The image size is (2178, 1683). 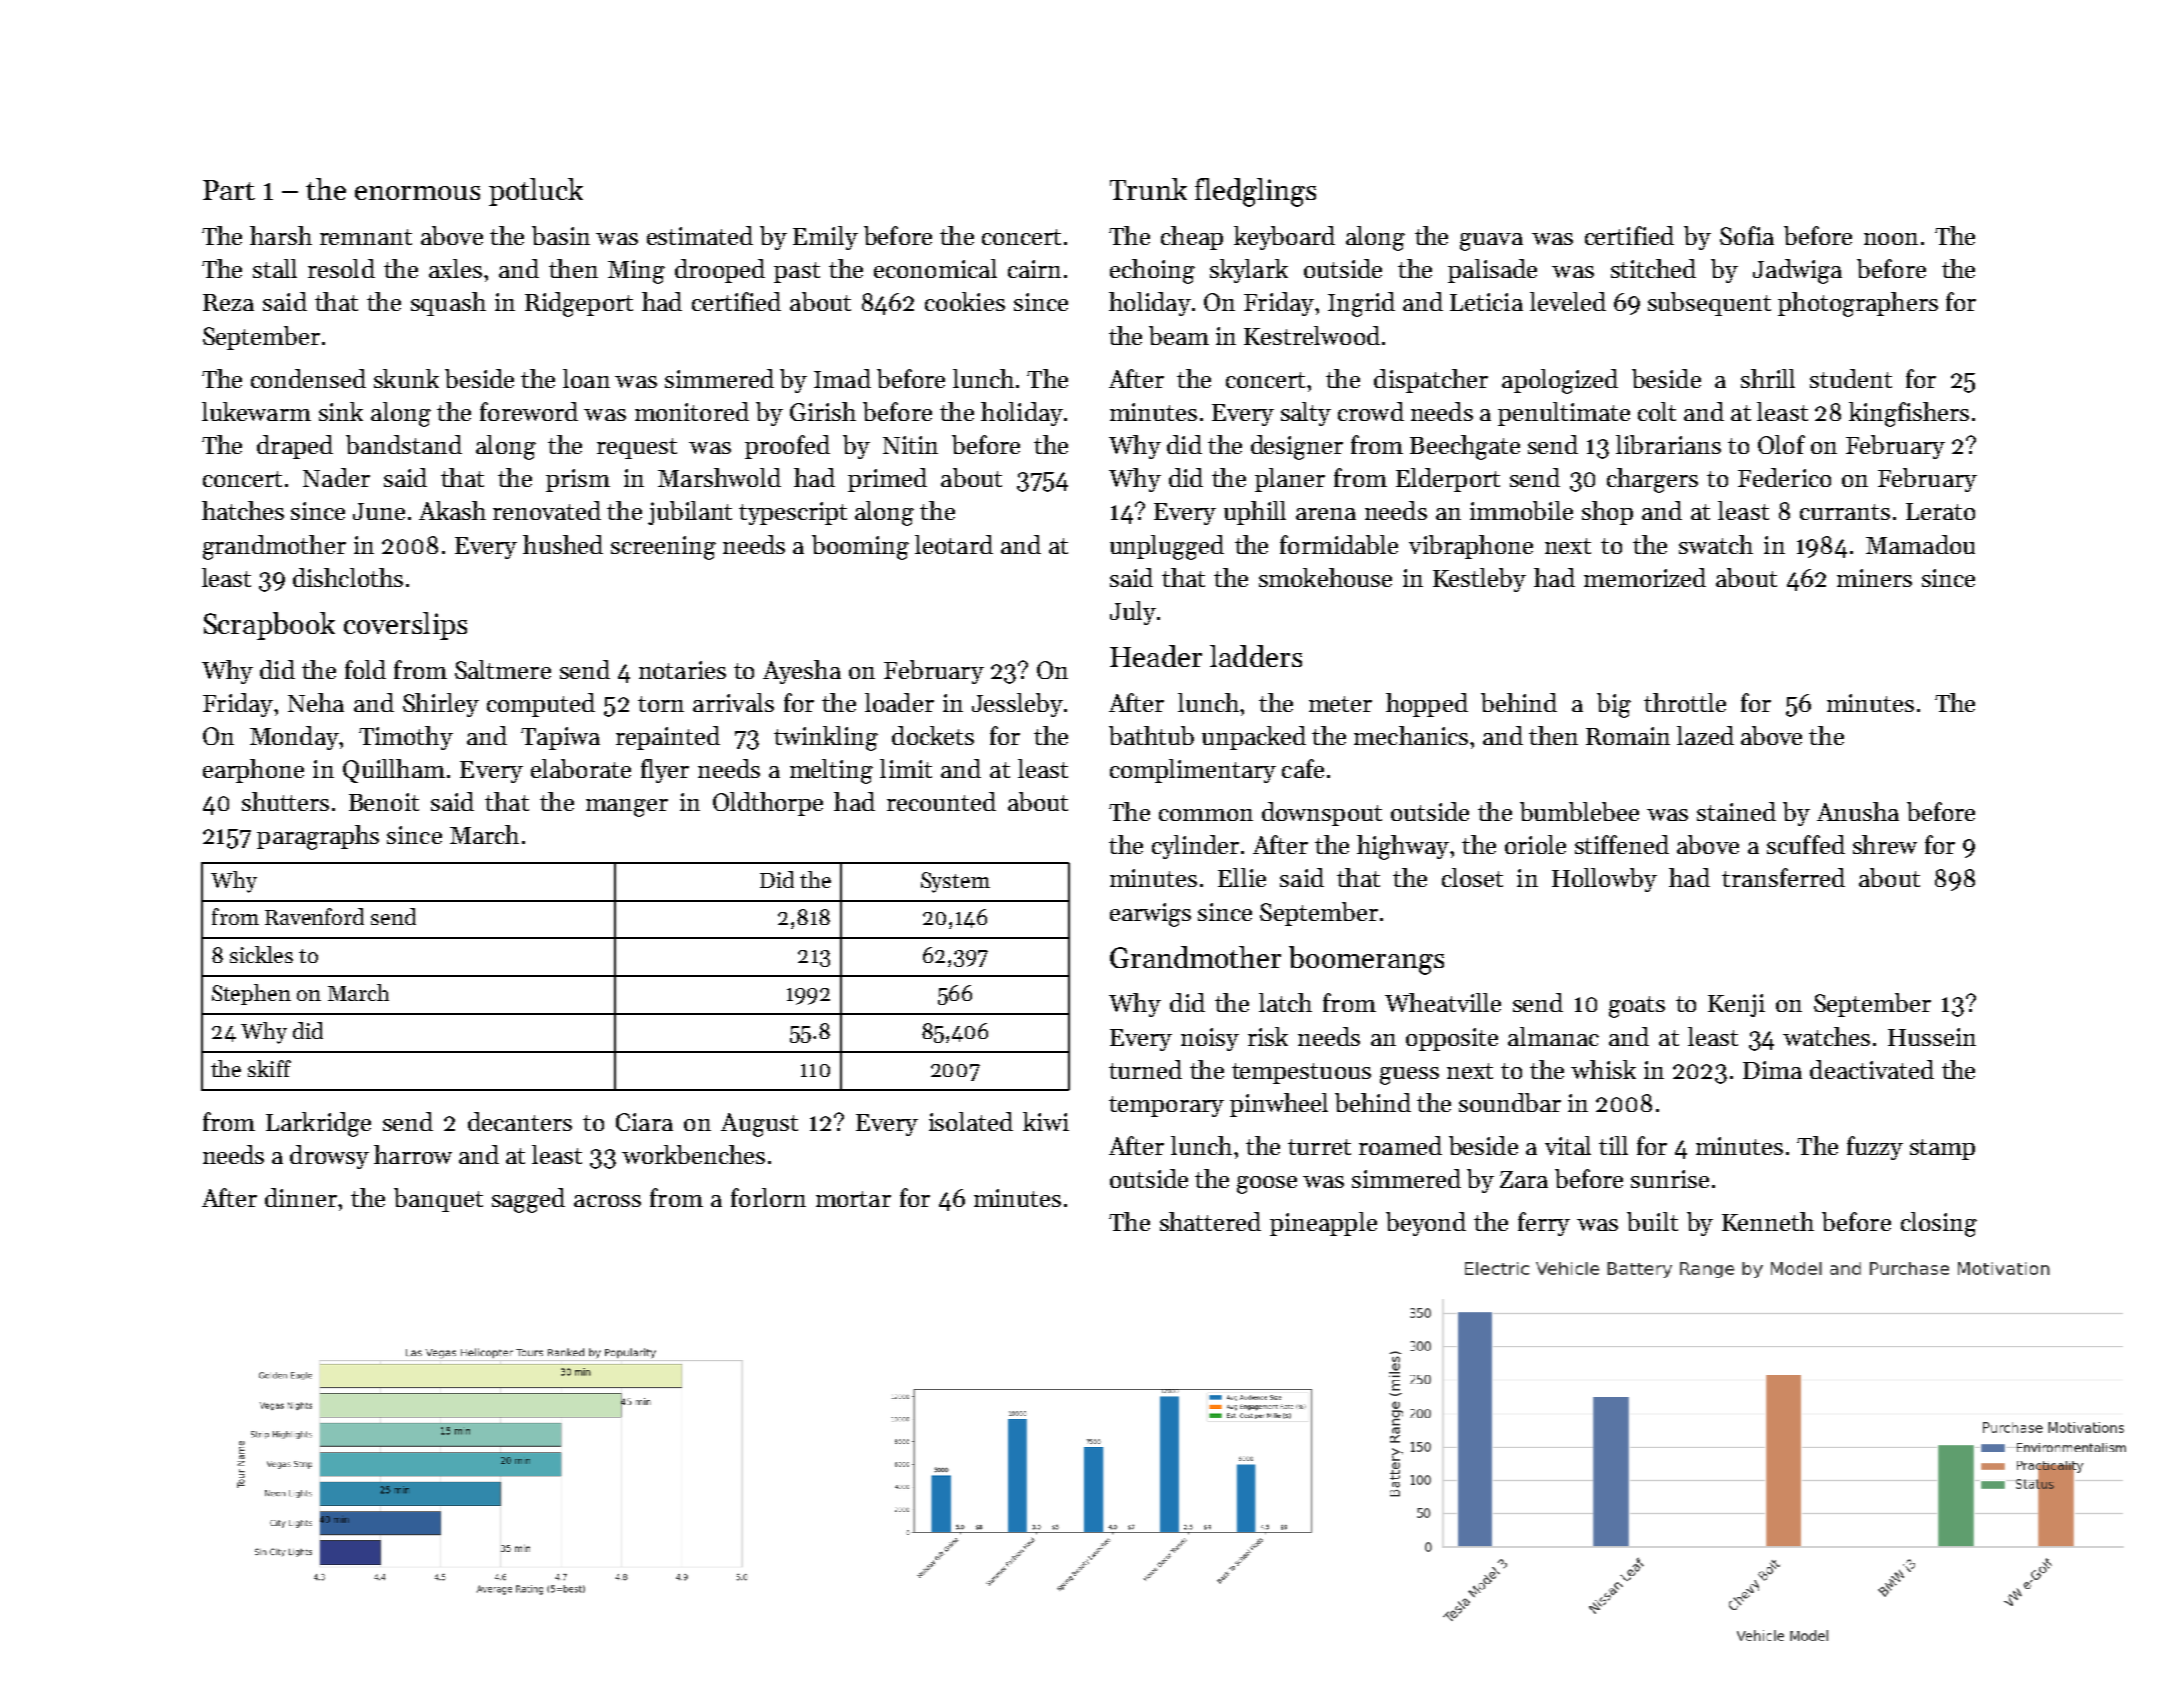 I want to click on earwigs, so click(x=1150, y=915).
